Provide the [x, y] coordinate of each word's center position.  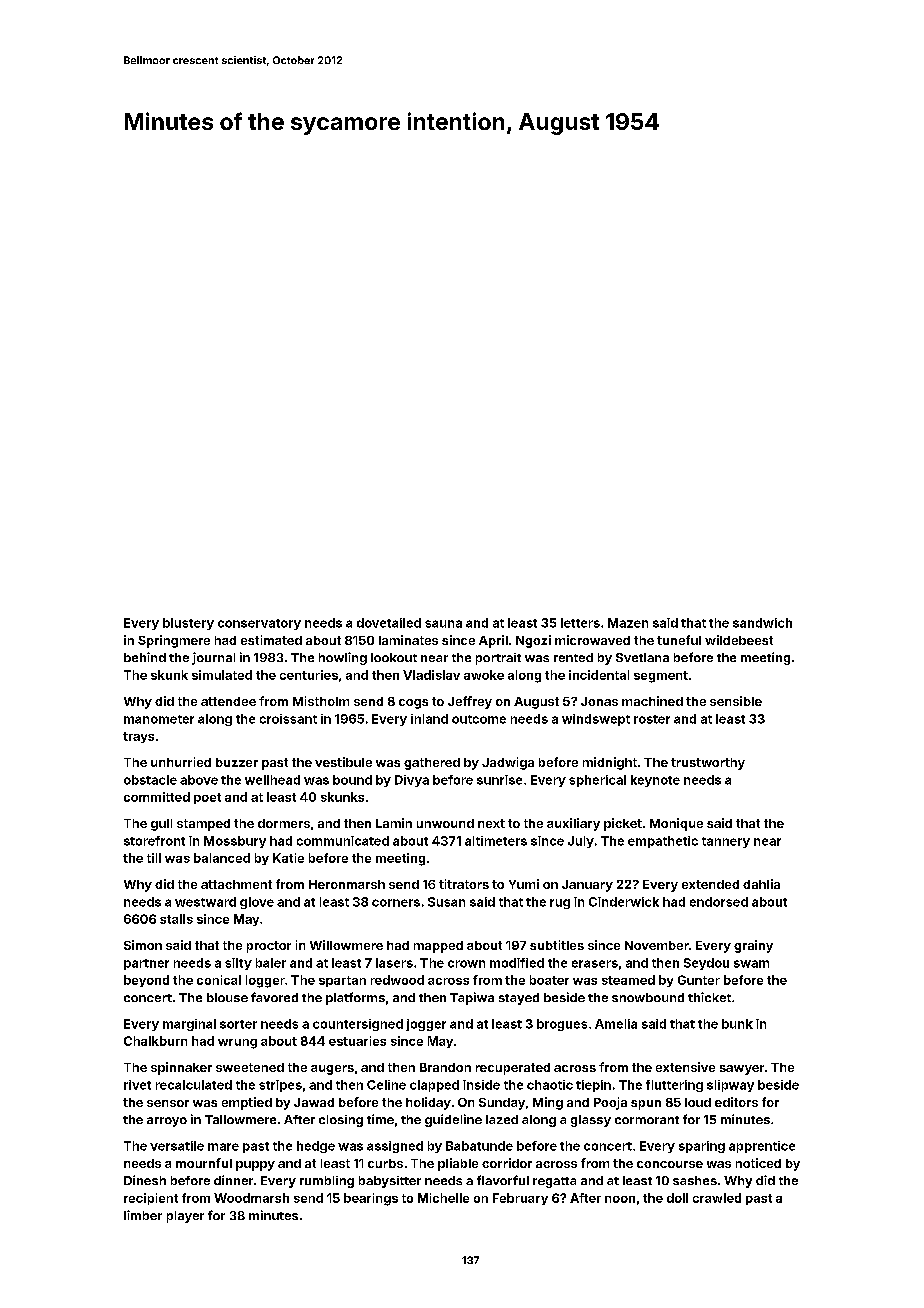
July [581, 842]
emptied [247, 1103]
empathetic [663, 842]
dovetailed [389, 623]
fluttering [674, 1086]
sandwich [762, 623]
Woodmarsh [251, 1198]
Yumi [524, 884]
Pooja [610, 1103]
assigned [395, 1147]
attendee [228, 701]
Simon [143, 945]
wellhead [272, 780]
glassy [591, 1121]
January [587, 886]
